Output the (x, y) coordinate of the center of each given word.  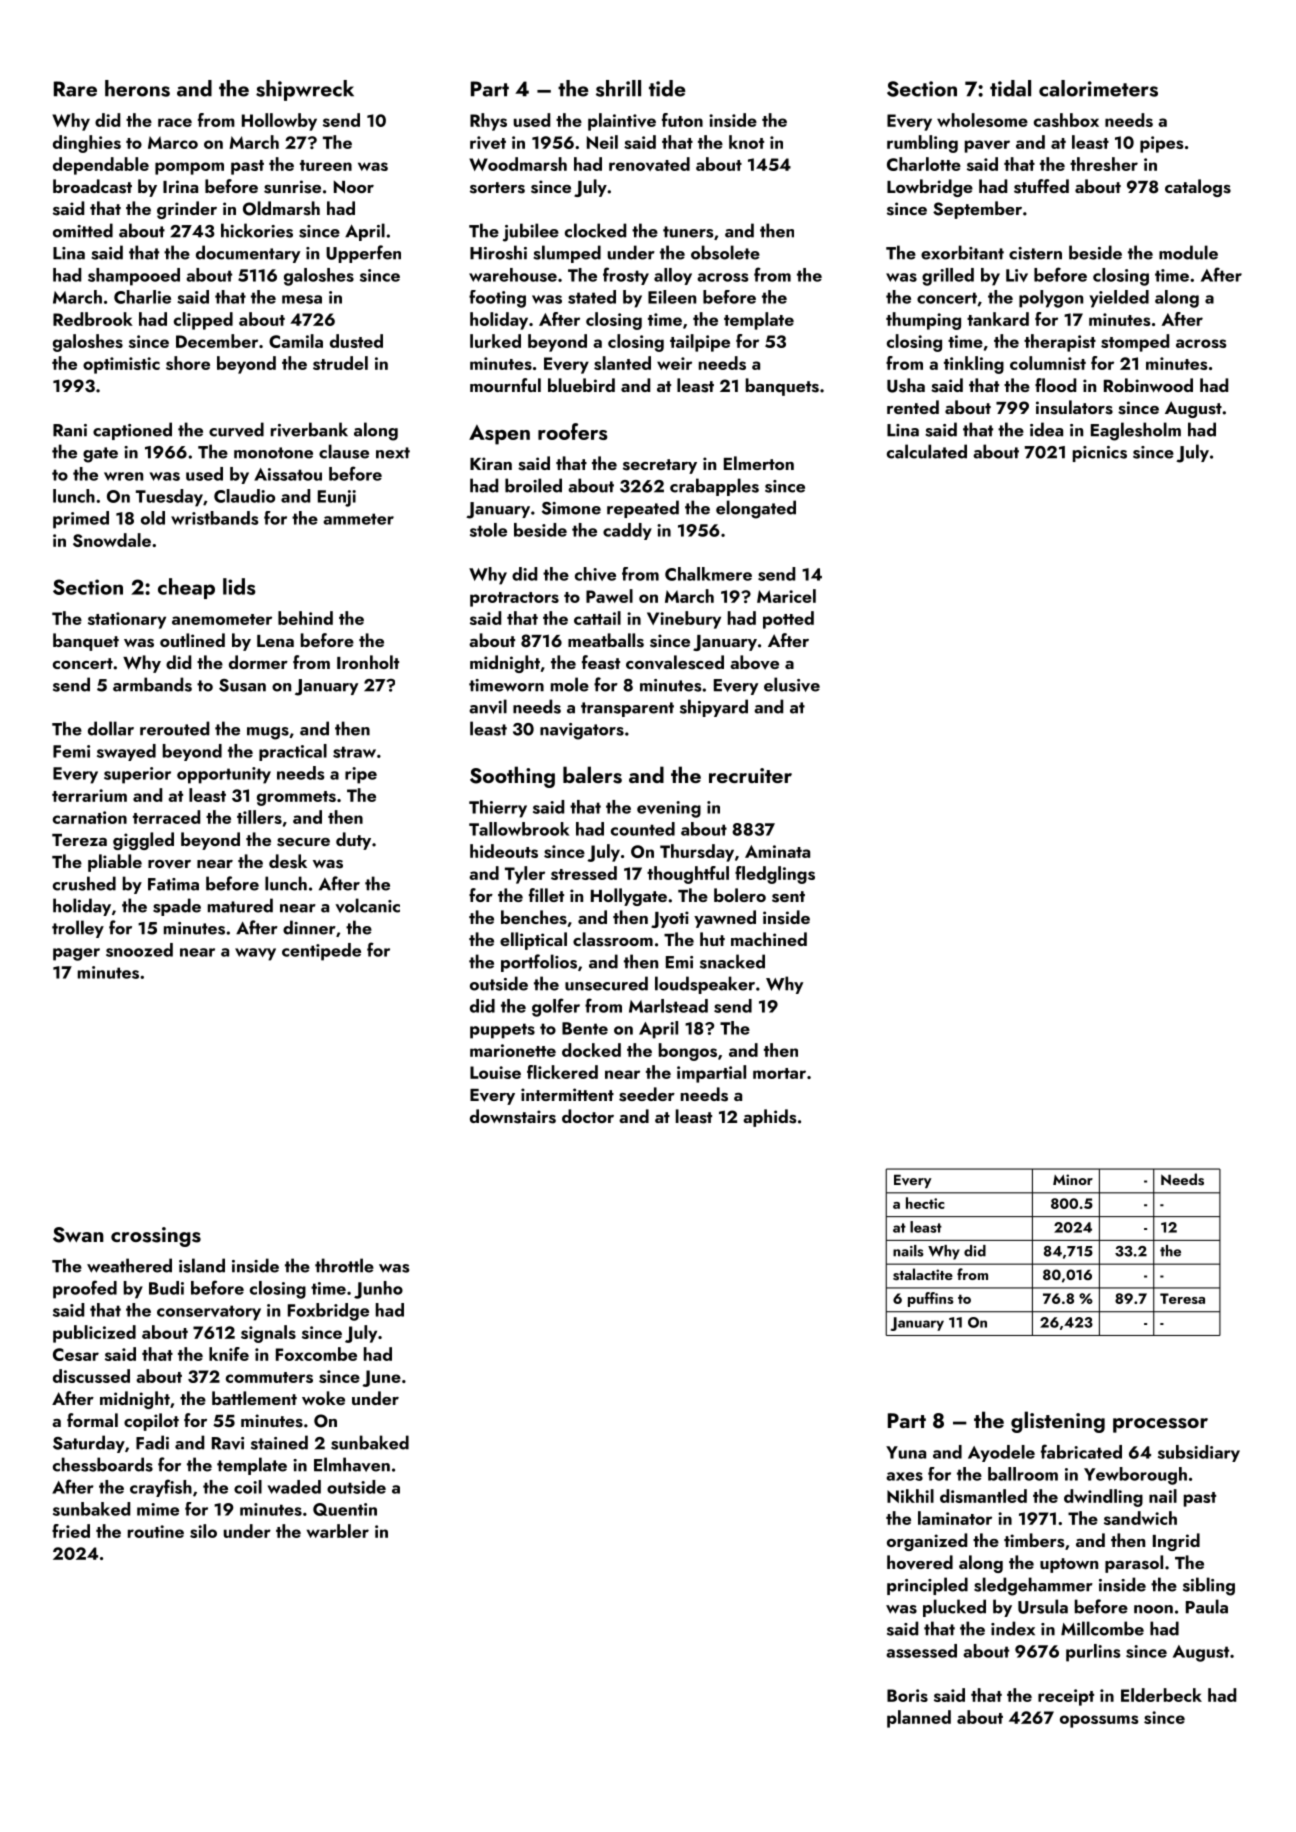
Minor (1073, 1179)
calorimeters (1098, 88)
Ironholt (368, 662)
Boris (907, 1695)
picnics (1100, 454)
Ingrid (1176, 1542)
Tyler (525, 875)
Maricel (786, 596)
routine (156, 1531)
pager (76, 954)
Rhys (488, 122)
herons (137, 88)
